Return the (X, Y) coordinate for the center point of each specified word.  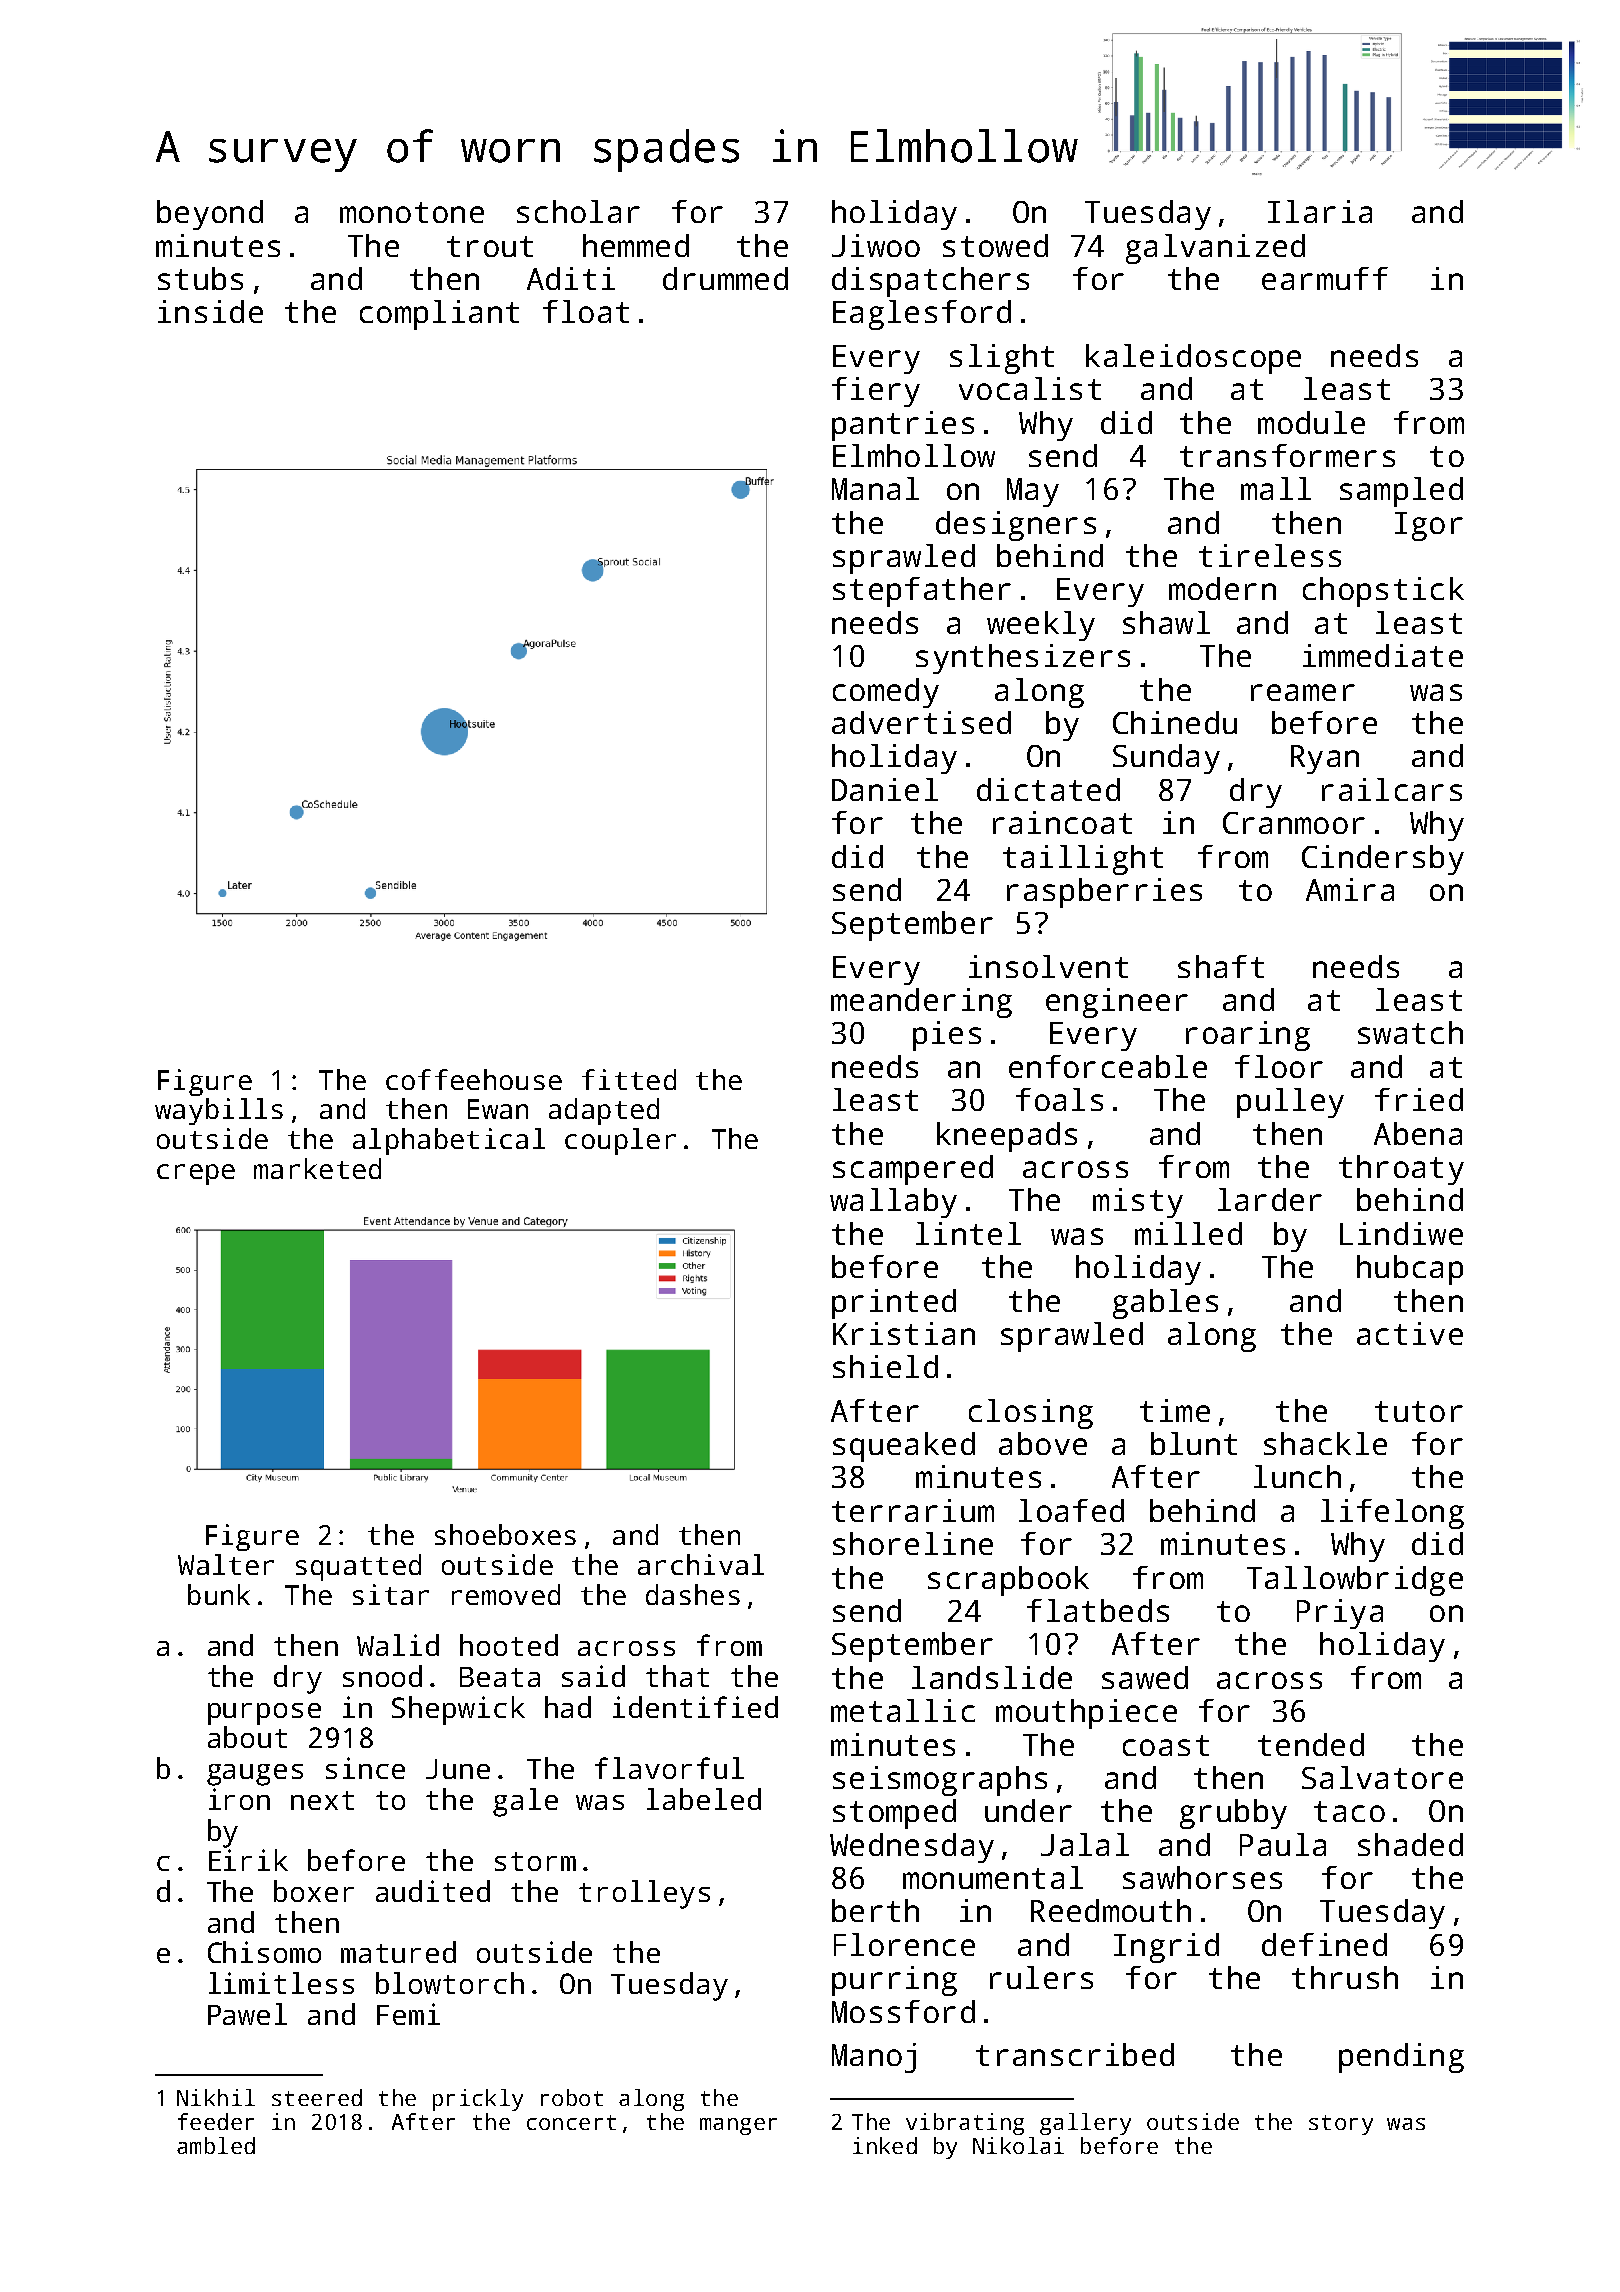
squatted (358, 1567)
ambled (216, 2145)
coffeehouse (474, 1079)
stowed (995, 245)
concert (571, 2122)
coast (1166, 1745)
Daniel (885, 789)
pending (1401, 2058)
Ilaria (1320, 211)
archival (701, 1564)
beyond (210, 215)
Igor (1429, 526)
